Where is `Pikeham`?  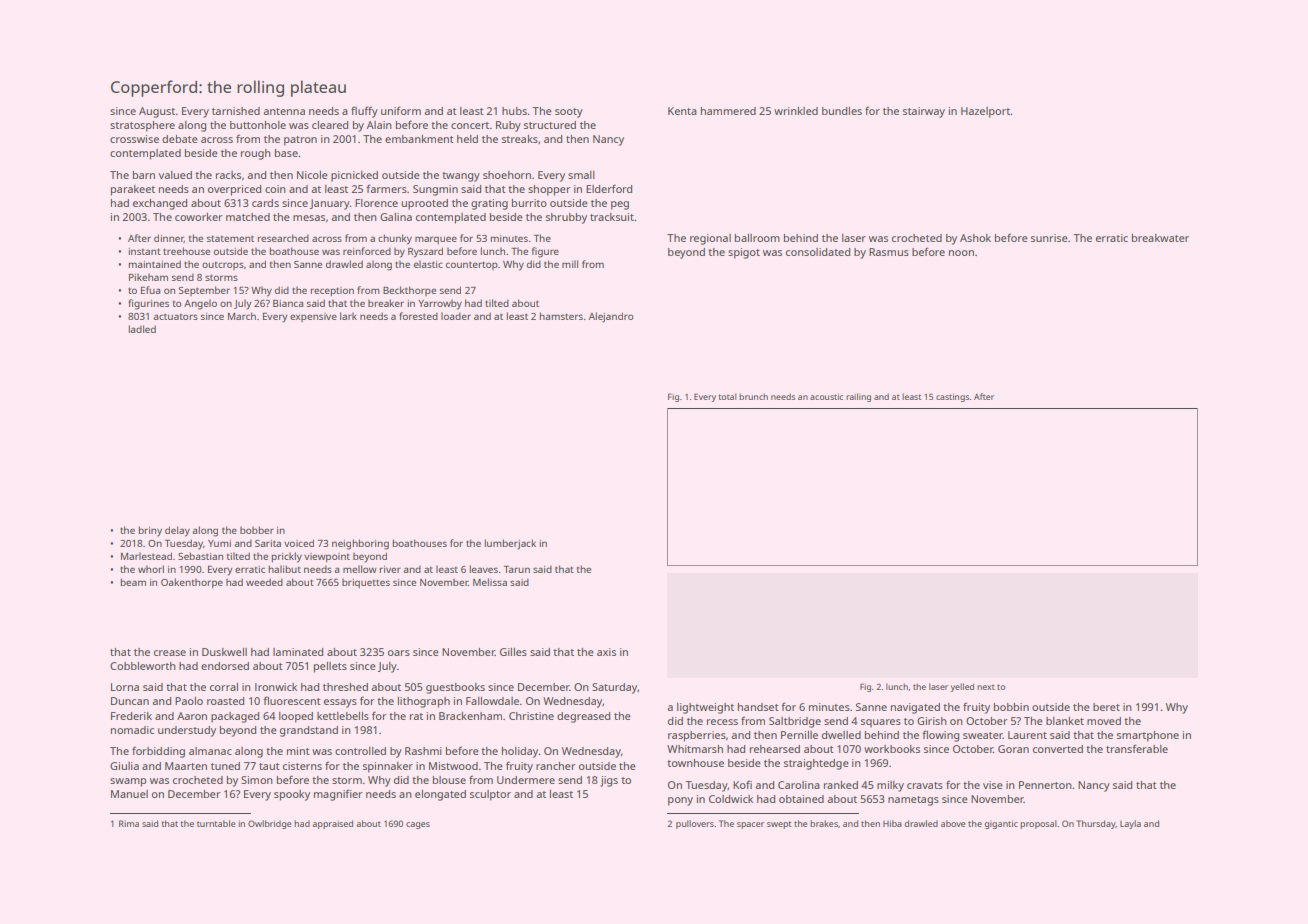 Pikeham is located at coordinates (148, 277).
